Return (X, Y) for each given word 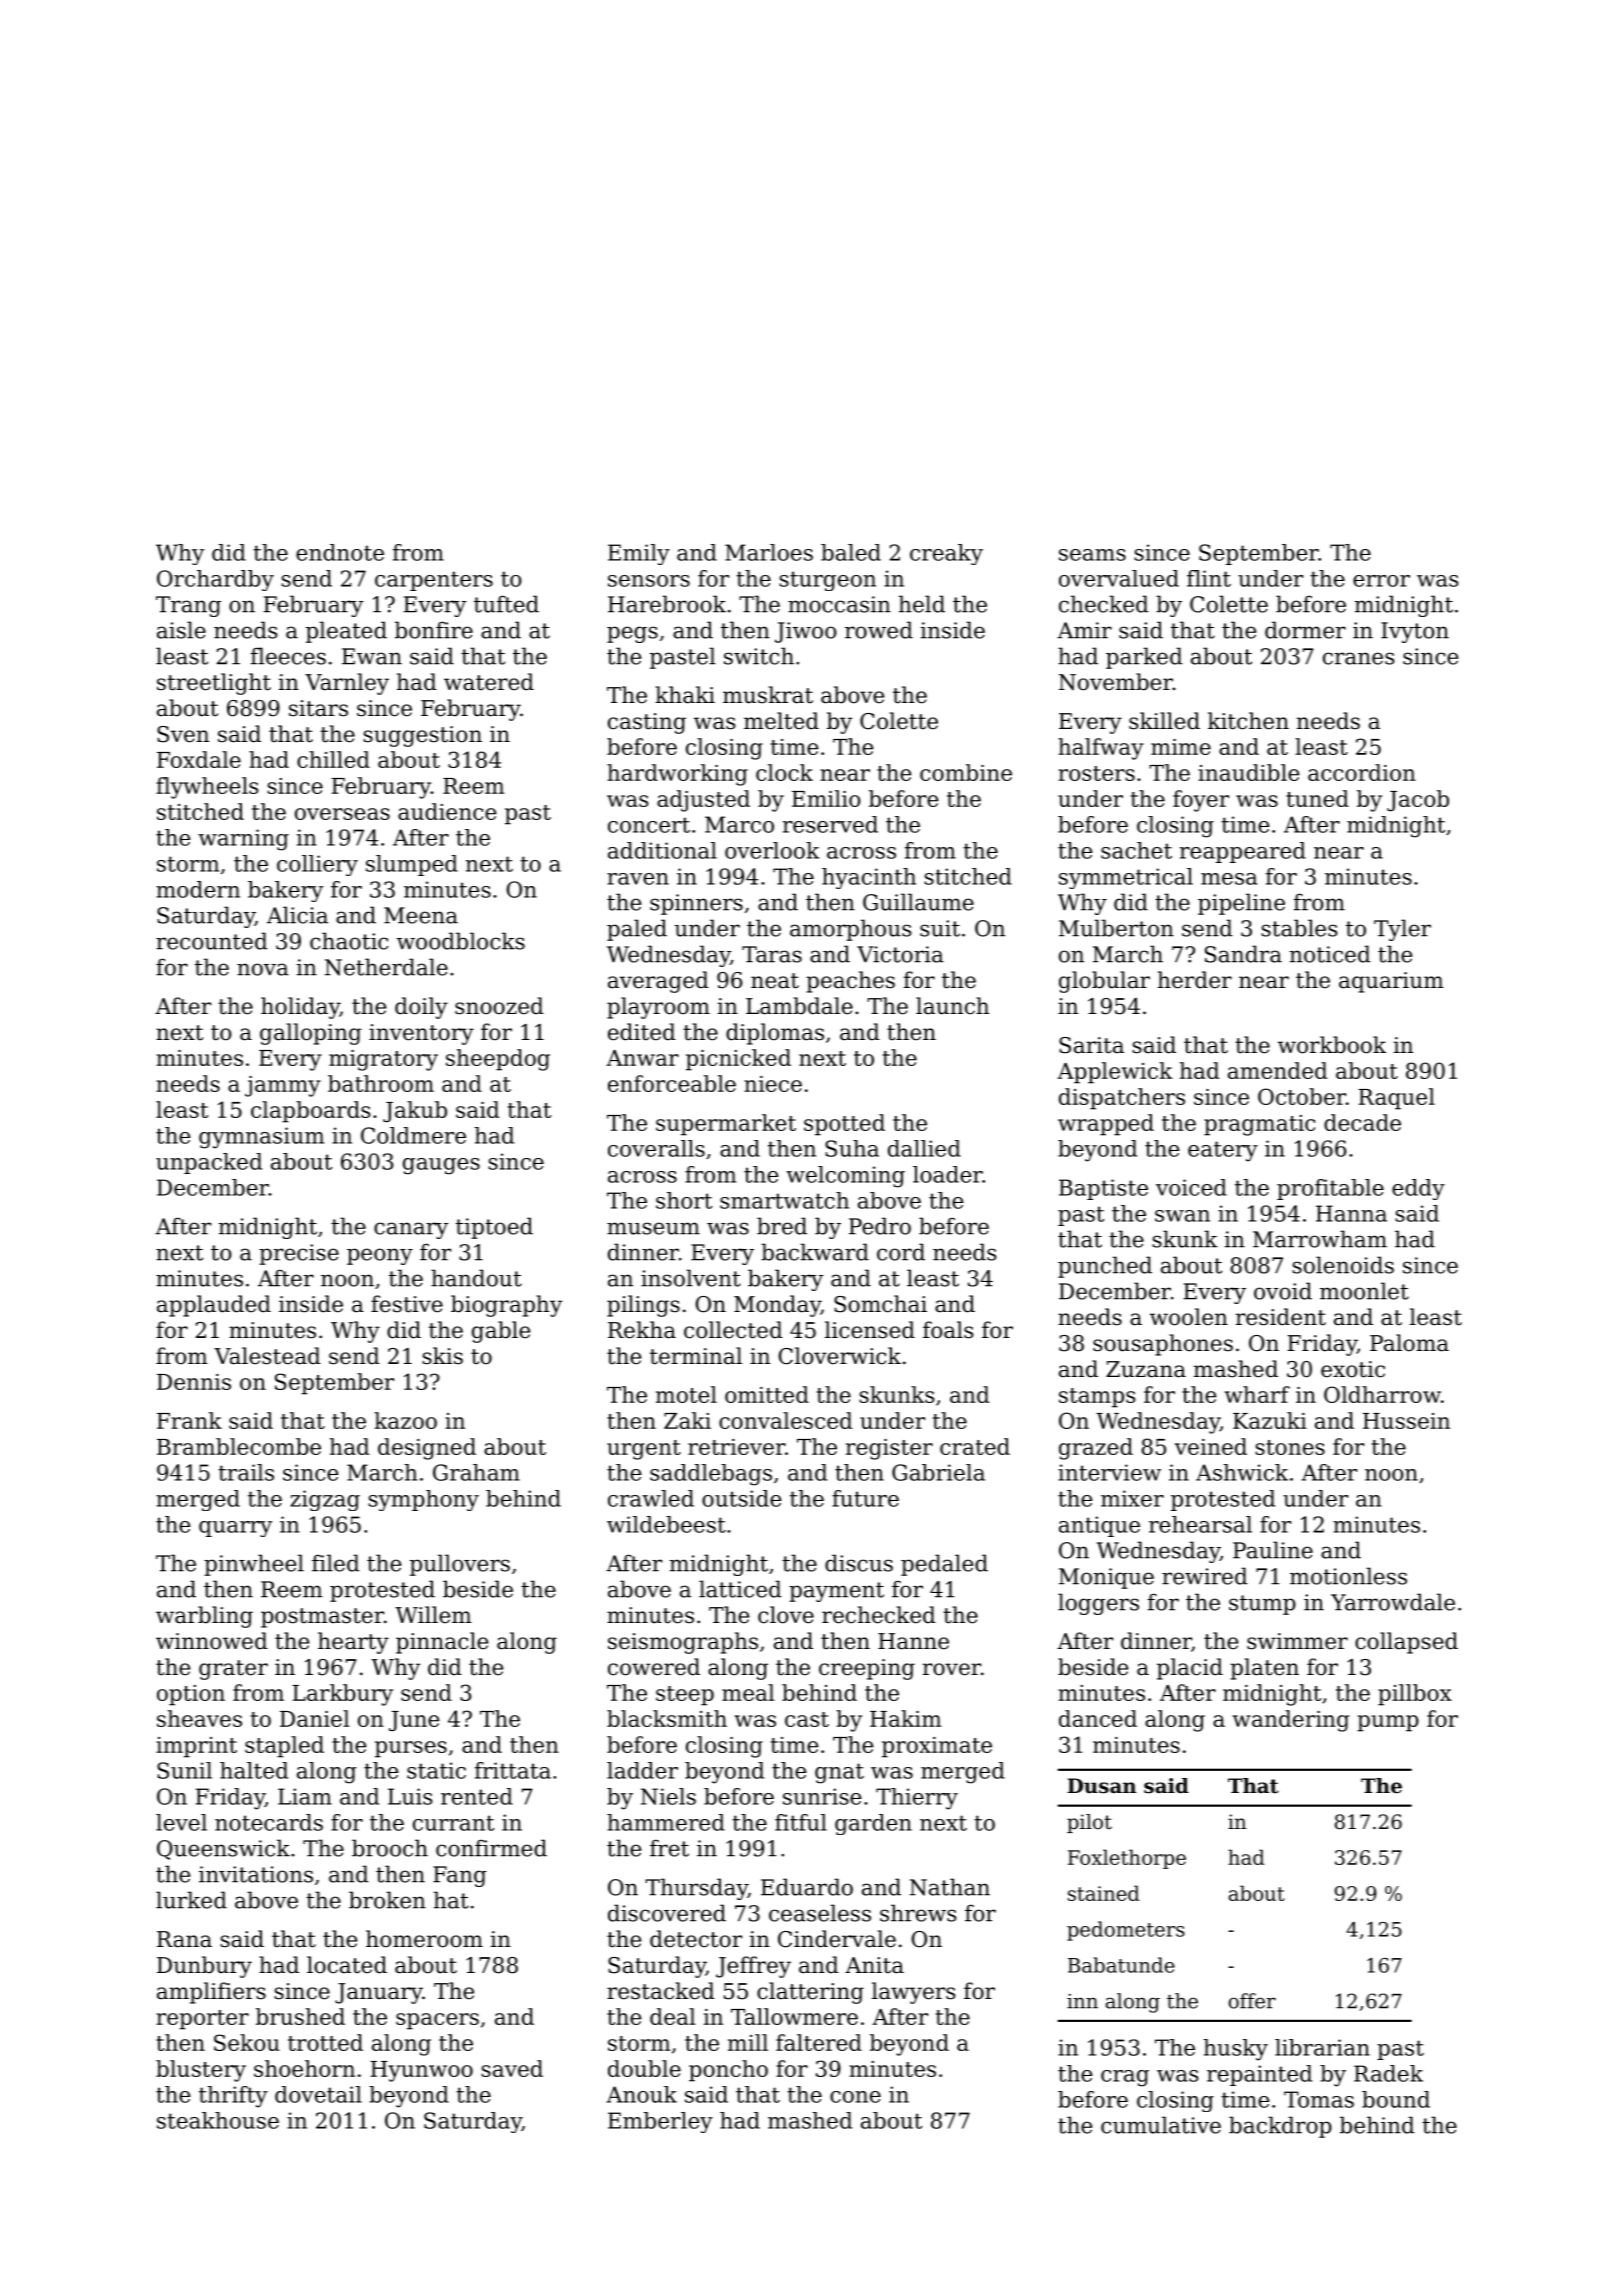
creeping (867, 1669)
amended (1277, 1070)
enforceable (672, 1083)
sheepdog (498, 1060)
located (347, 1965)
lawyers (913, 1993)
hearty (353, 1643)
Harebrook (667, 604)
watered (489, 682)
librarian (1322, 2047)
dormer (1305, 630)
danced (1098, 1718)
